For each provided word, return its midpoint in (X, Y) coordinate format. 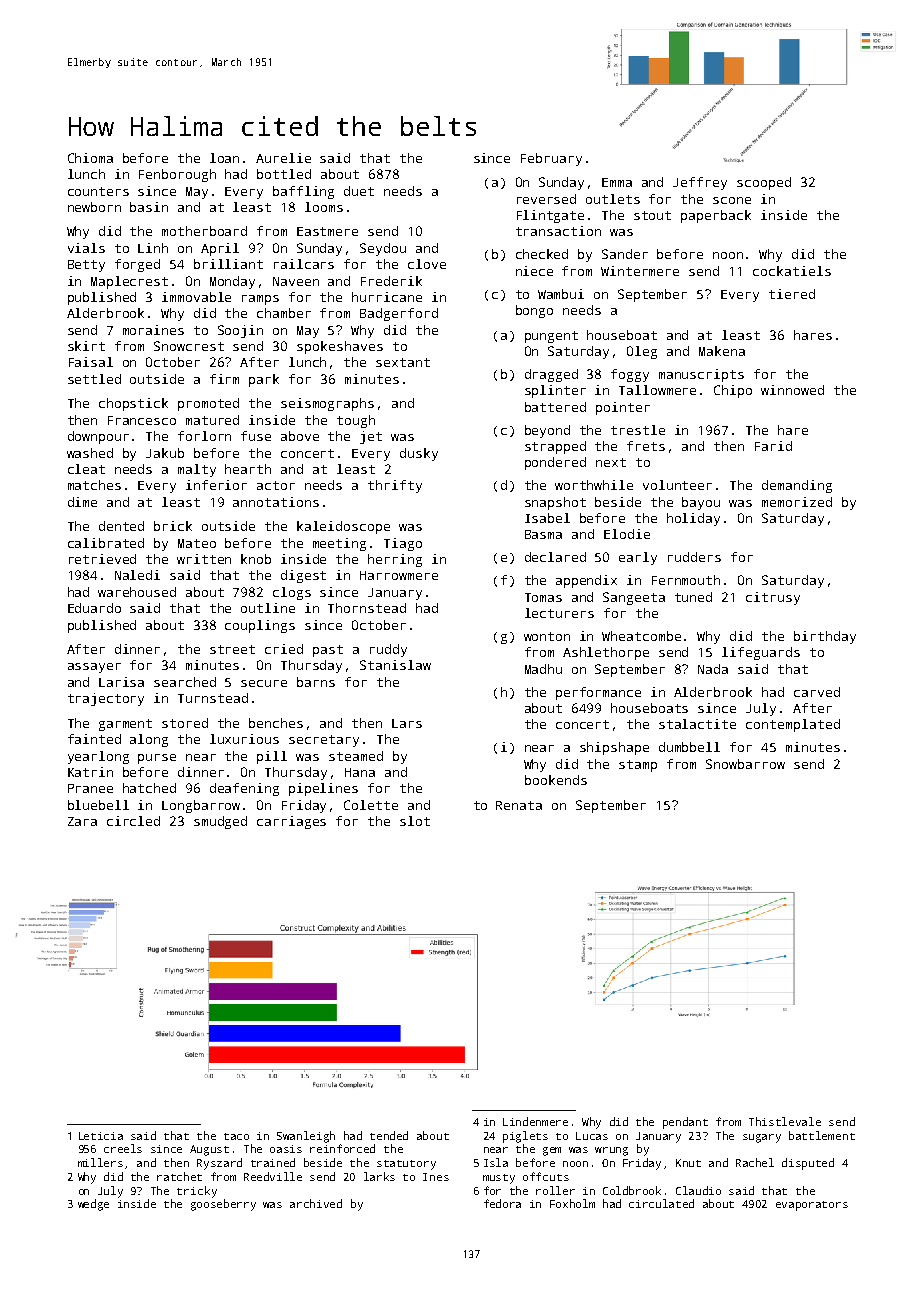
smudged (220, 822)
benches (276, 723)
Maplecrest (129, 282)
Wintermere (640, 271)
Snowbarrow (745, 764)
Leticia (101, 1136)
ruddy (388, 650)
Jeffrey (700, 183)
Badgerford (399, 314)
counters (98, 191)
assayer (94, 668)
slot (415, 821)
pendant (685, 1123)
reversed (546, 199)
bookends (556, 780)
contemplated (793, 725)
